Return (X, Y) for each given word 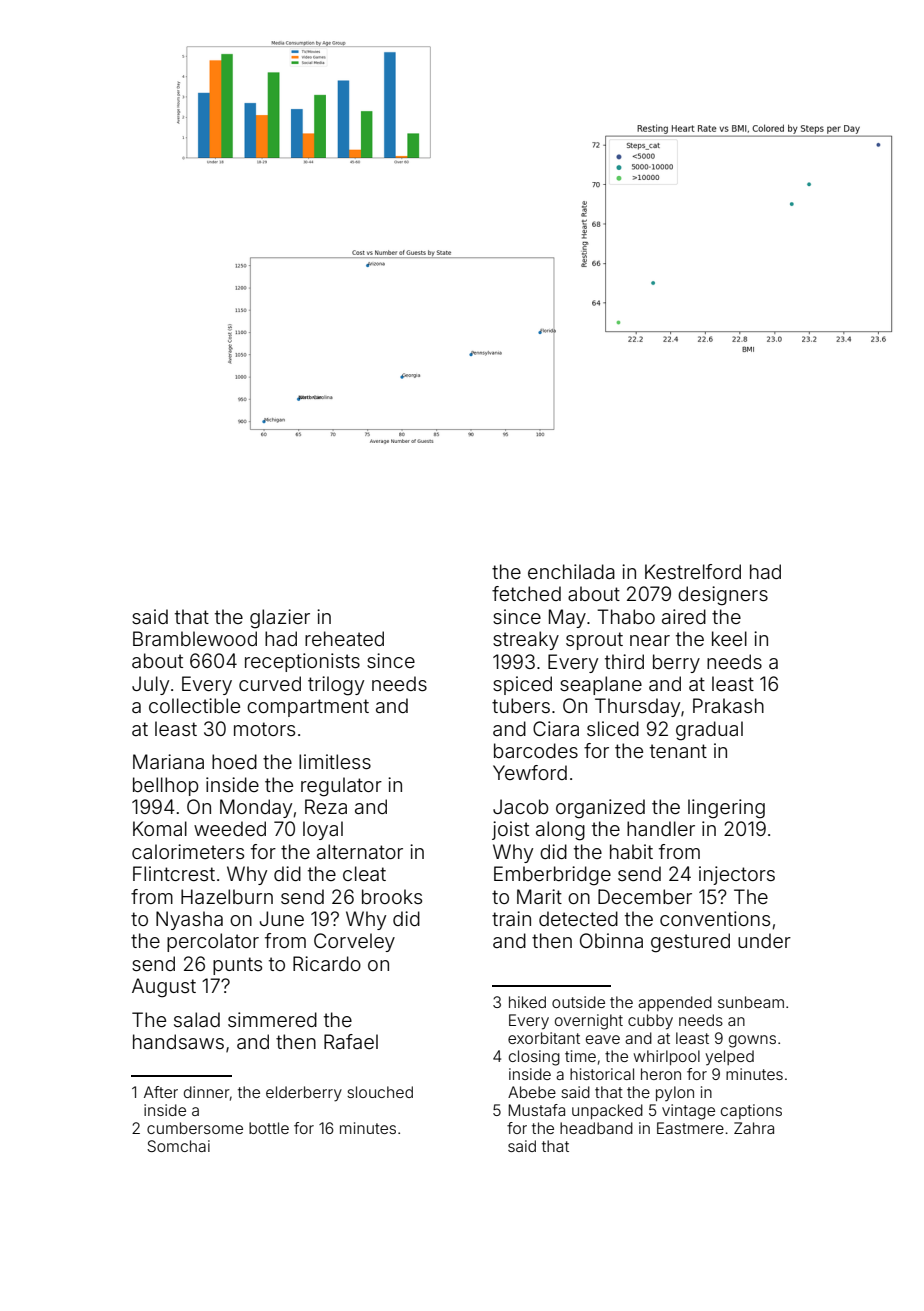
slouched (380, 1092)
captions (751, 1111)
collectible (194, 705)
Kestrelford (693, 571)
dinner (207, 1092)
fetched (526, 593)
